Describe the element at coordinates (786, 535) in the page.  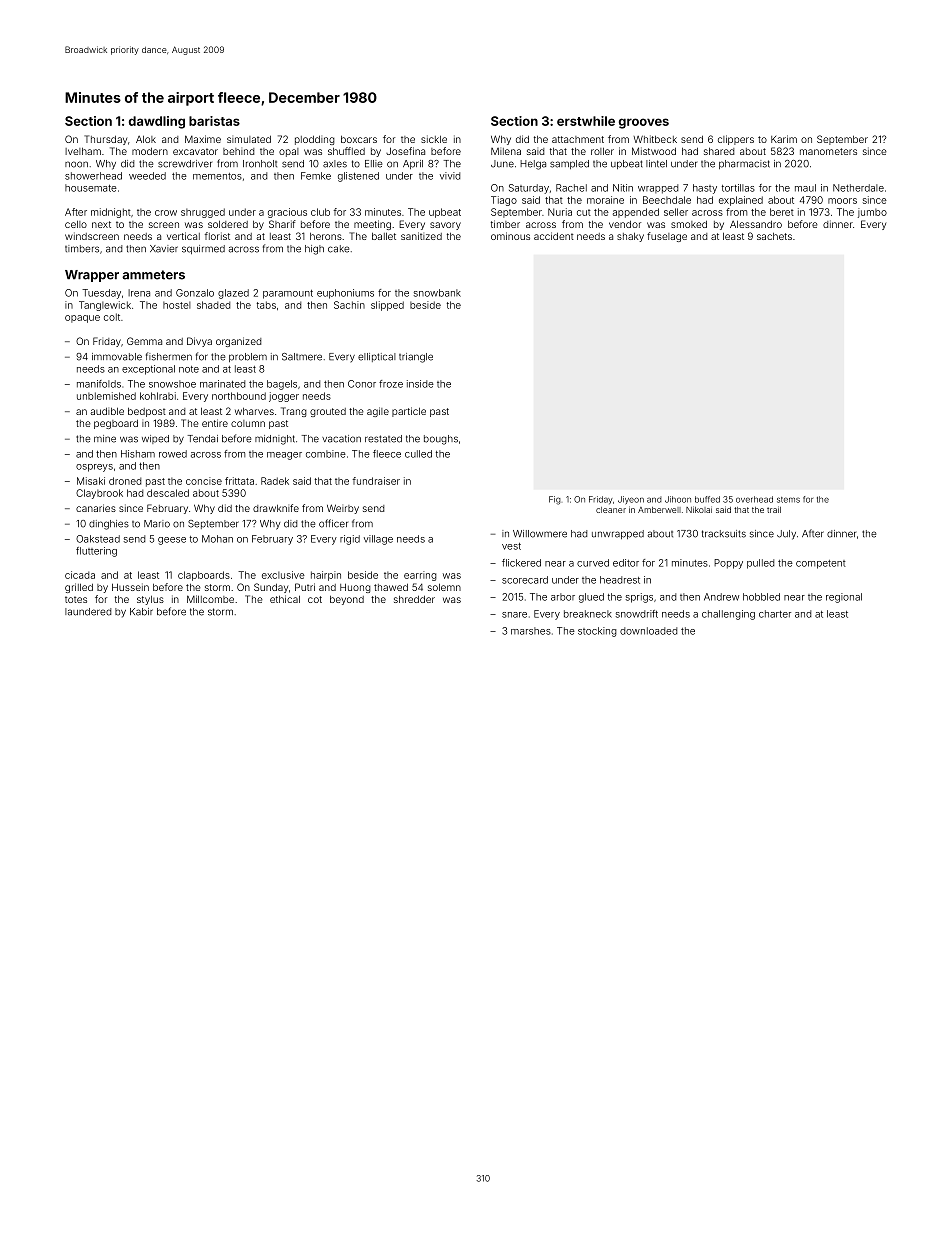
I see `July` at that location.
